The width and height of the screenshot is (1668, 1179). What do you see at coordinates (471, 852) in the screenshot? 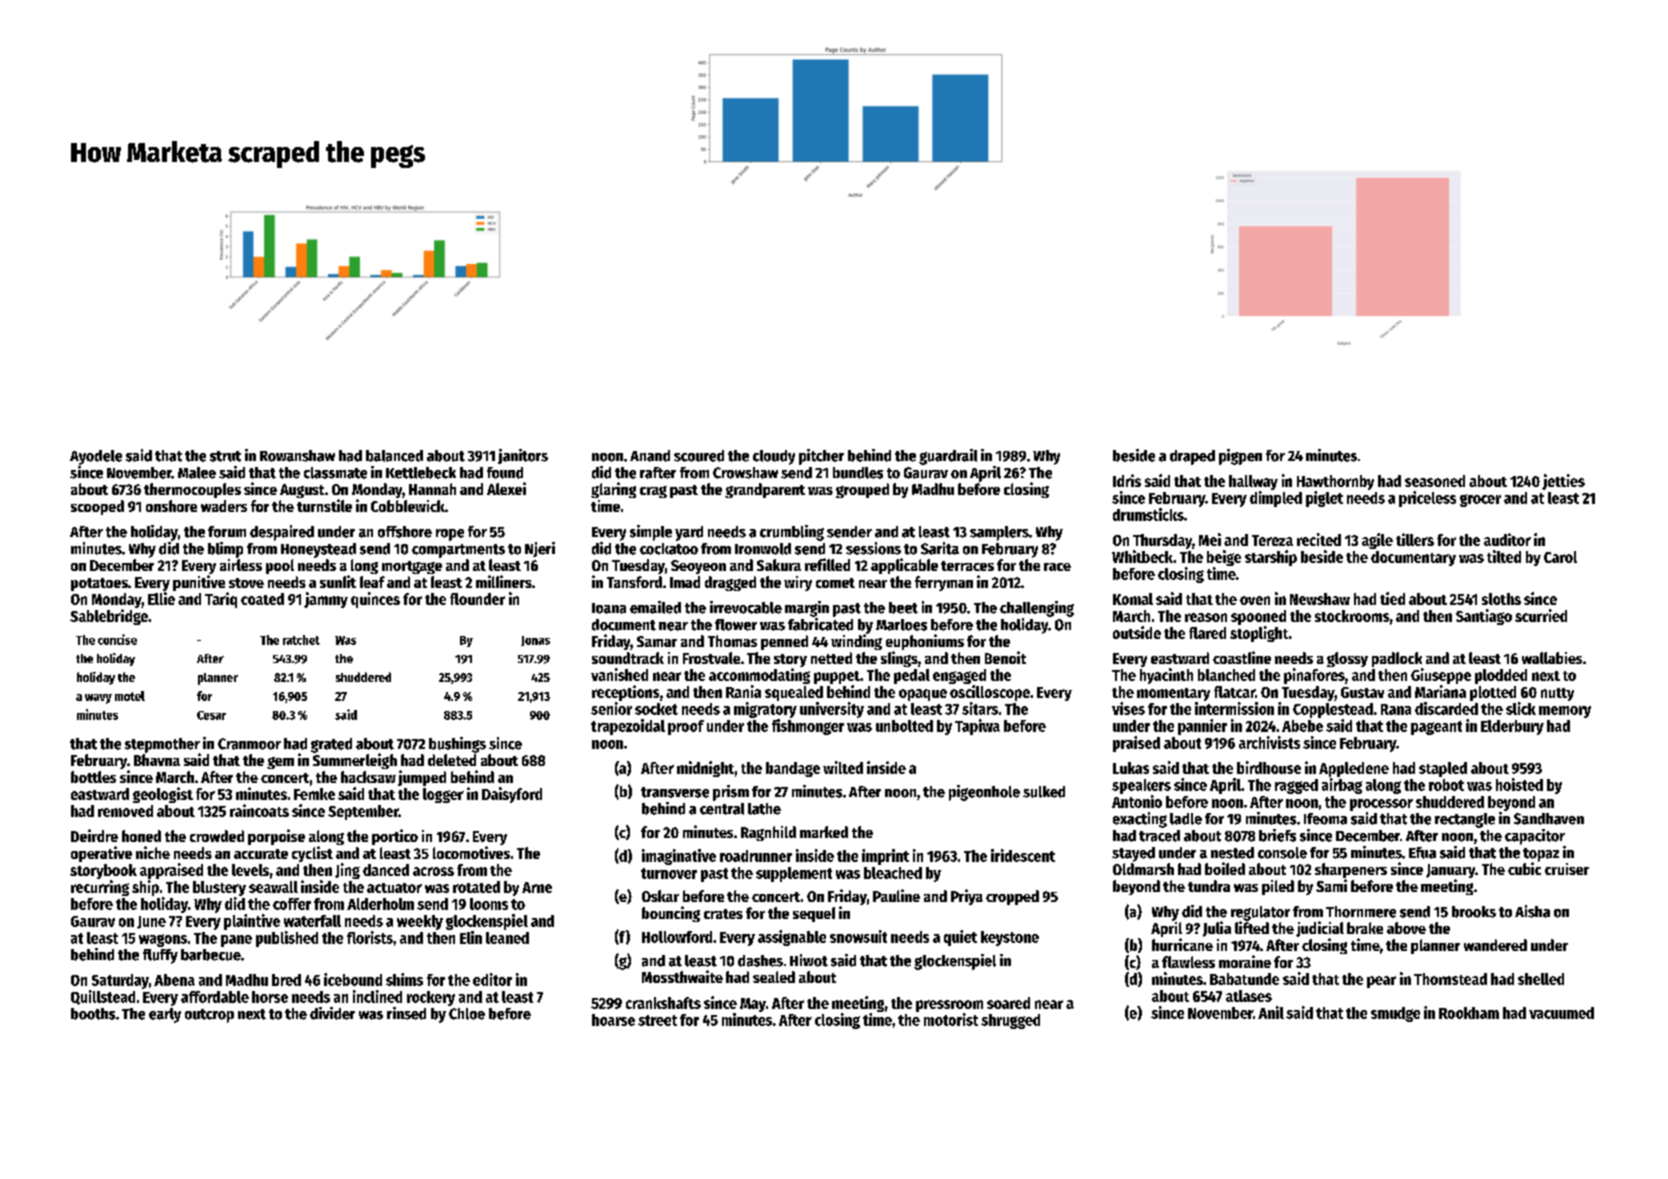
I see `locomotives` at bounding box center [471, 852].
